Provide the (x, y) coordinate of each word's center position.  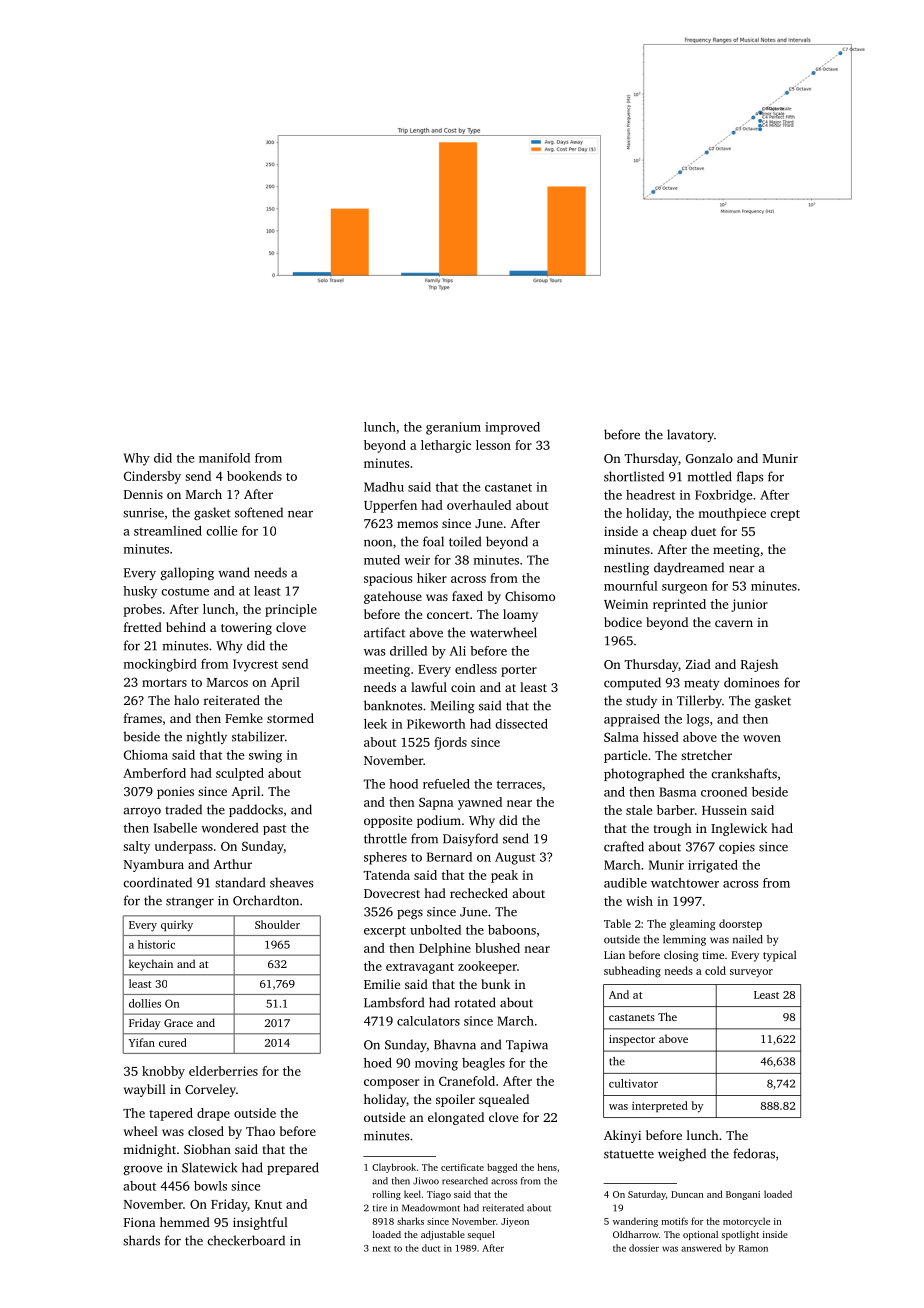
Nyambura (154, 865)
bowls (210, 1186)
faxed (467, 596)
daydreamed (689, 568)
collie (221, 531)
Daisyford (470, 839)
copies (737, 848)
